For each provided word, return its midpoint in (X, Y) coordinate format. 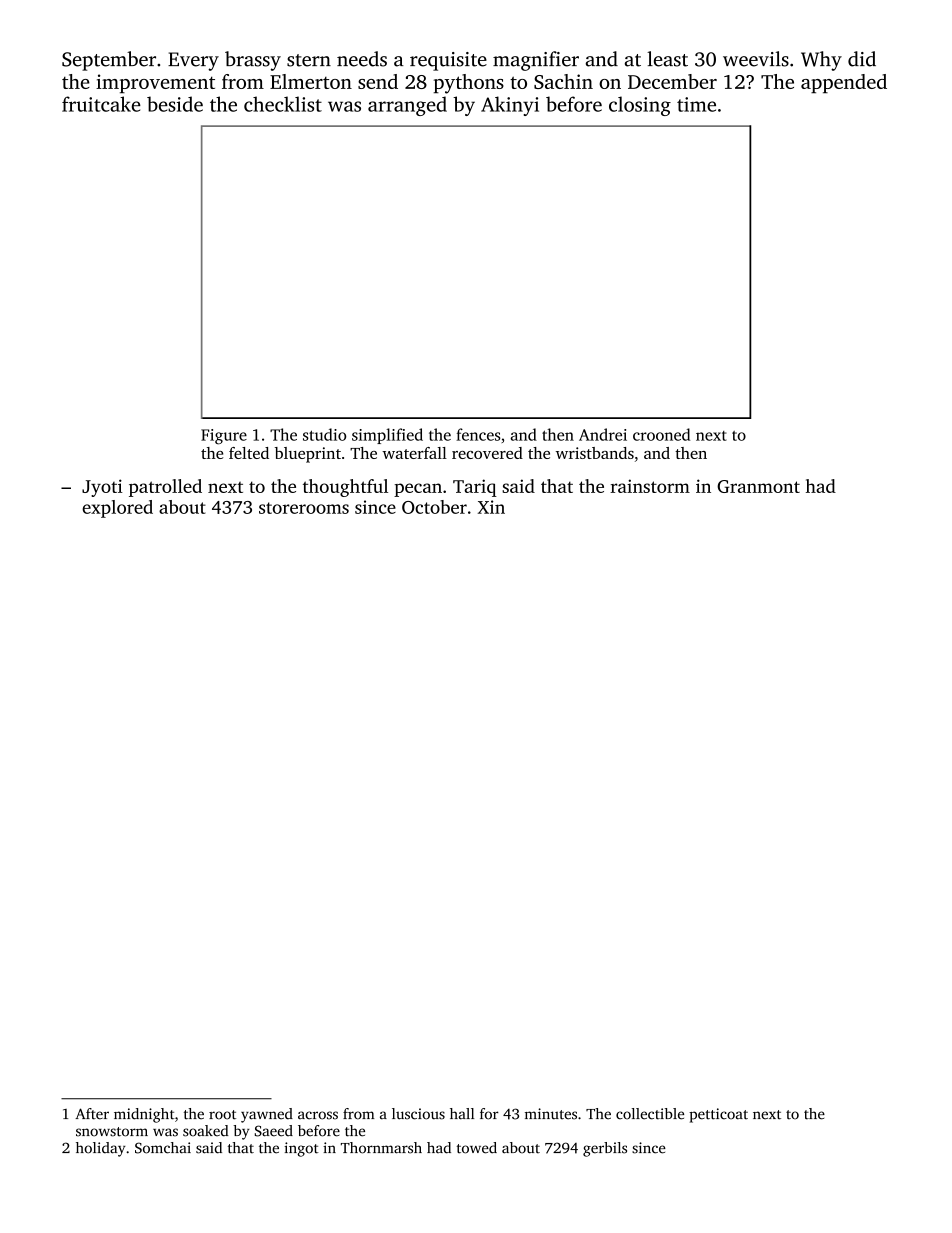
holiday (101, 1149)
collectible (650, 1114)
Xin (491, 507)
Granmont (758, 486)
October (434, 507)
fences (478, 434)
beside (175, 104)
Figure (224, 437)
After (92, 1114)
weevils (756, 59)
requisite (448, 61)
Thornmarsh (381, 1148)
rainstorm (650, 486)
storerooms (304, 508)
